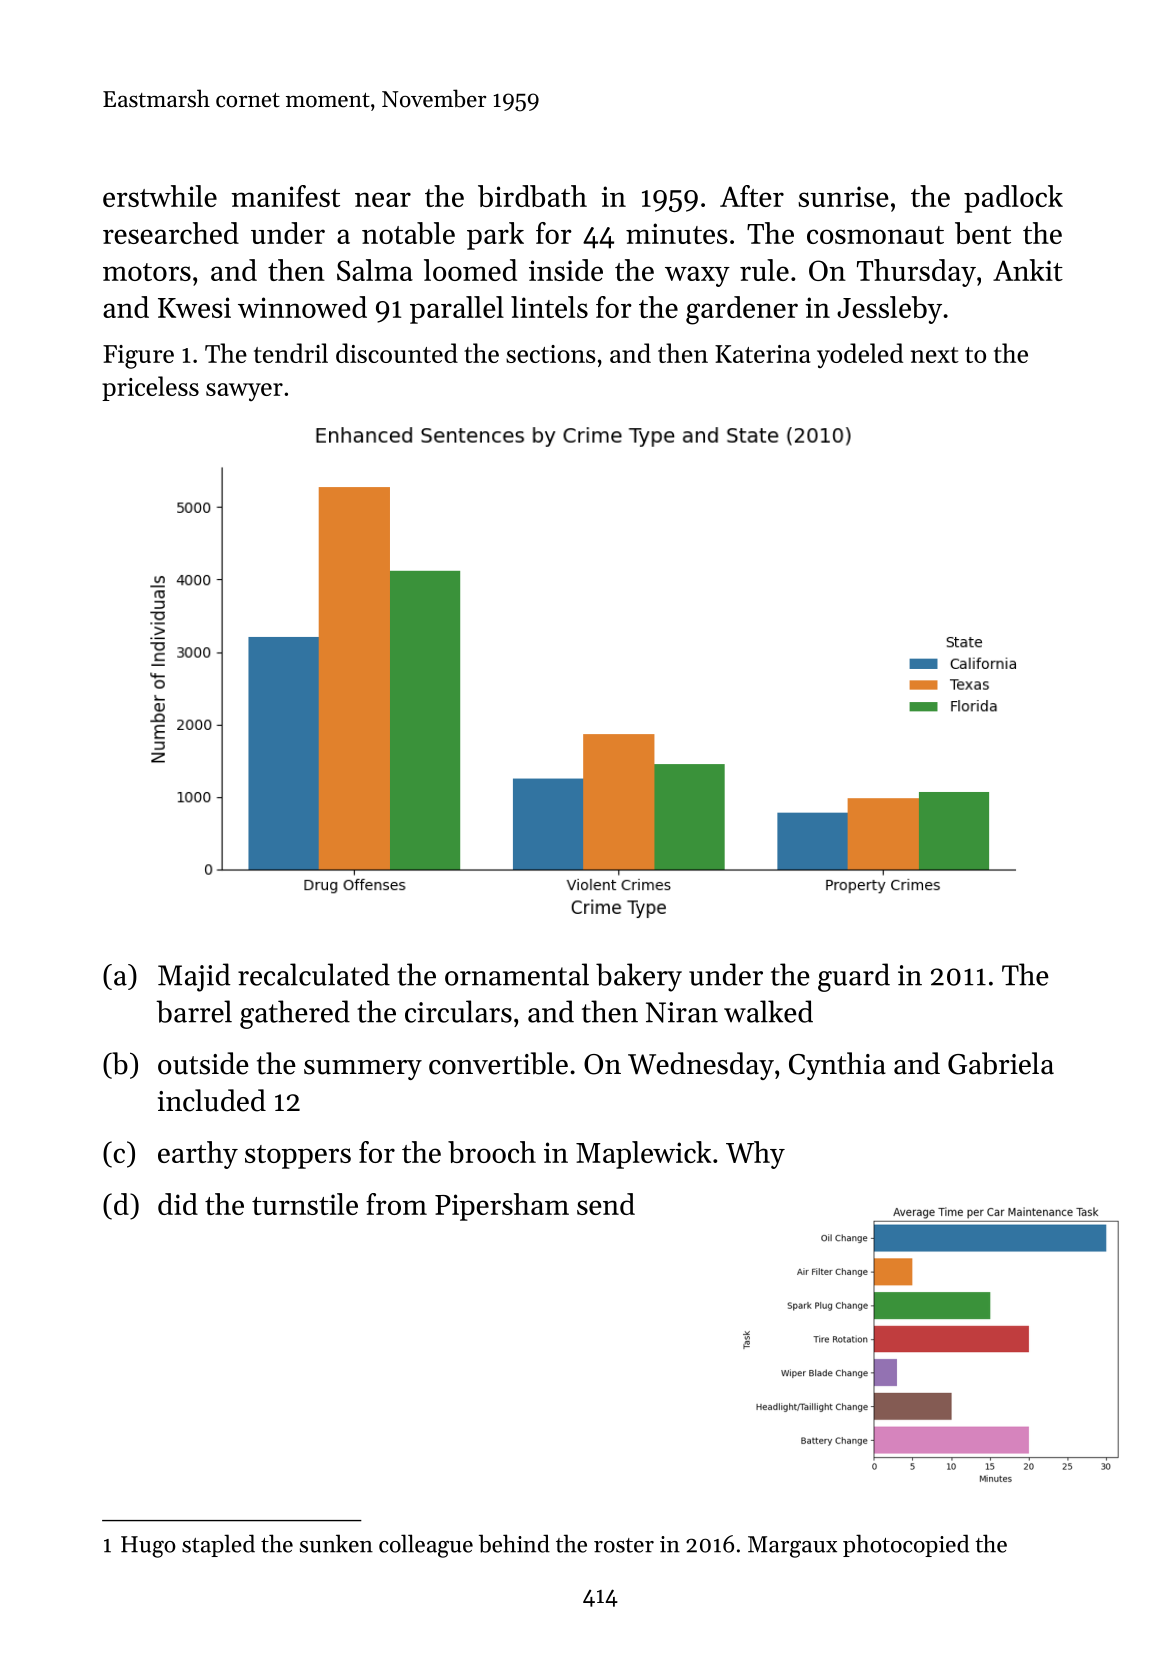 The height and width of the page is (1654, 1165). I want to click on sections, so click(551, 354).
